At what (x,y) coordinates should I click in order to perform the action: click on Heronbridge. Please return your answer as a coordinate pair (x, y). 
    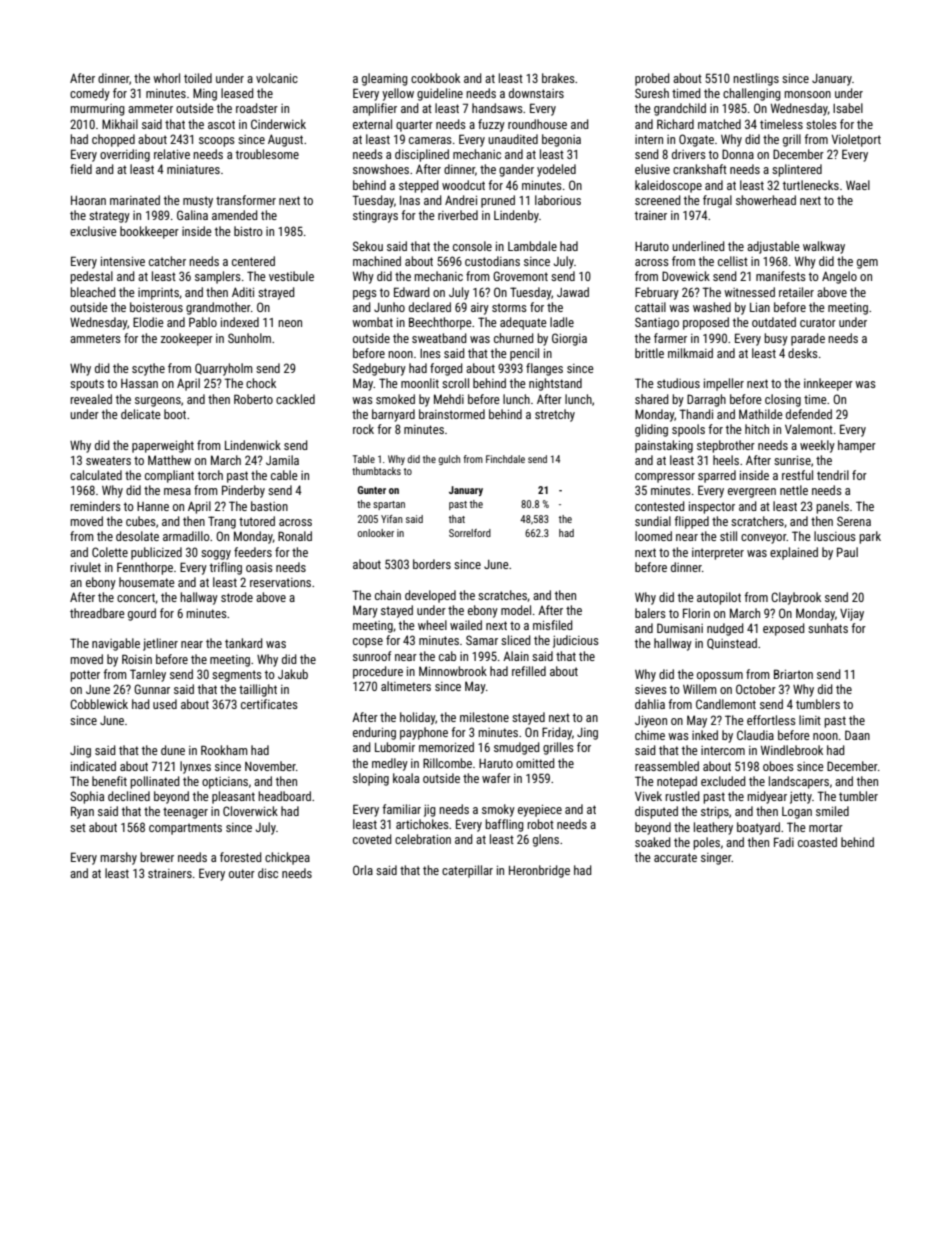
    Looking at the image, I should click on (539, 871).
